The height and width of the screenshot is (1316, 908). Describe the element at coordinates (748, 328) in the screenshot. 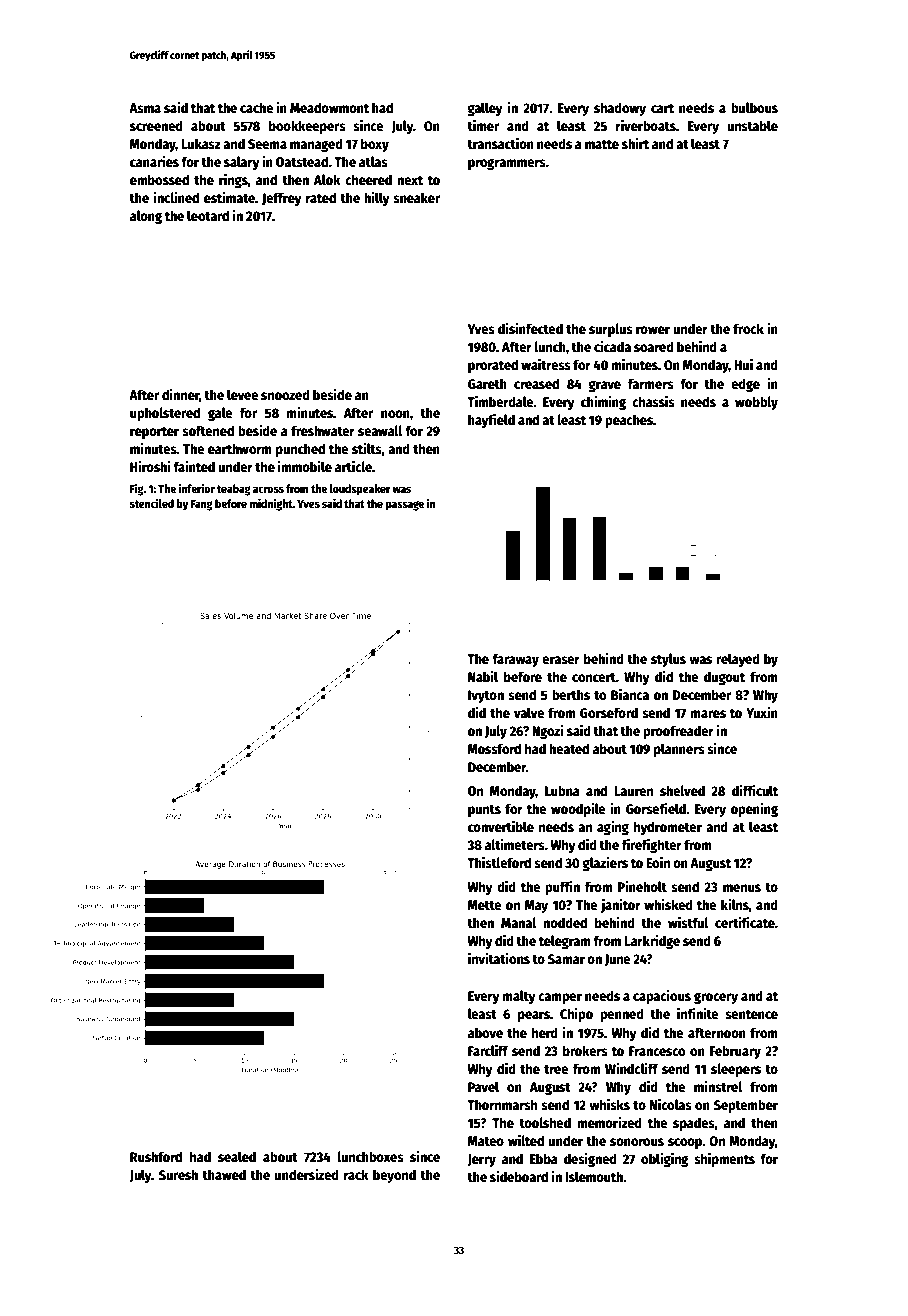

I see `frock` at that location.
